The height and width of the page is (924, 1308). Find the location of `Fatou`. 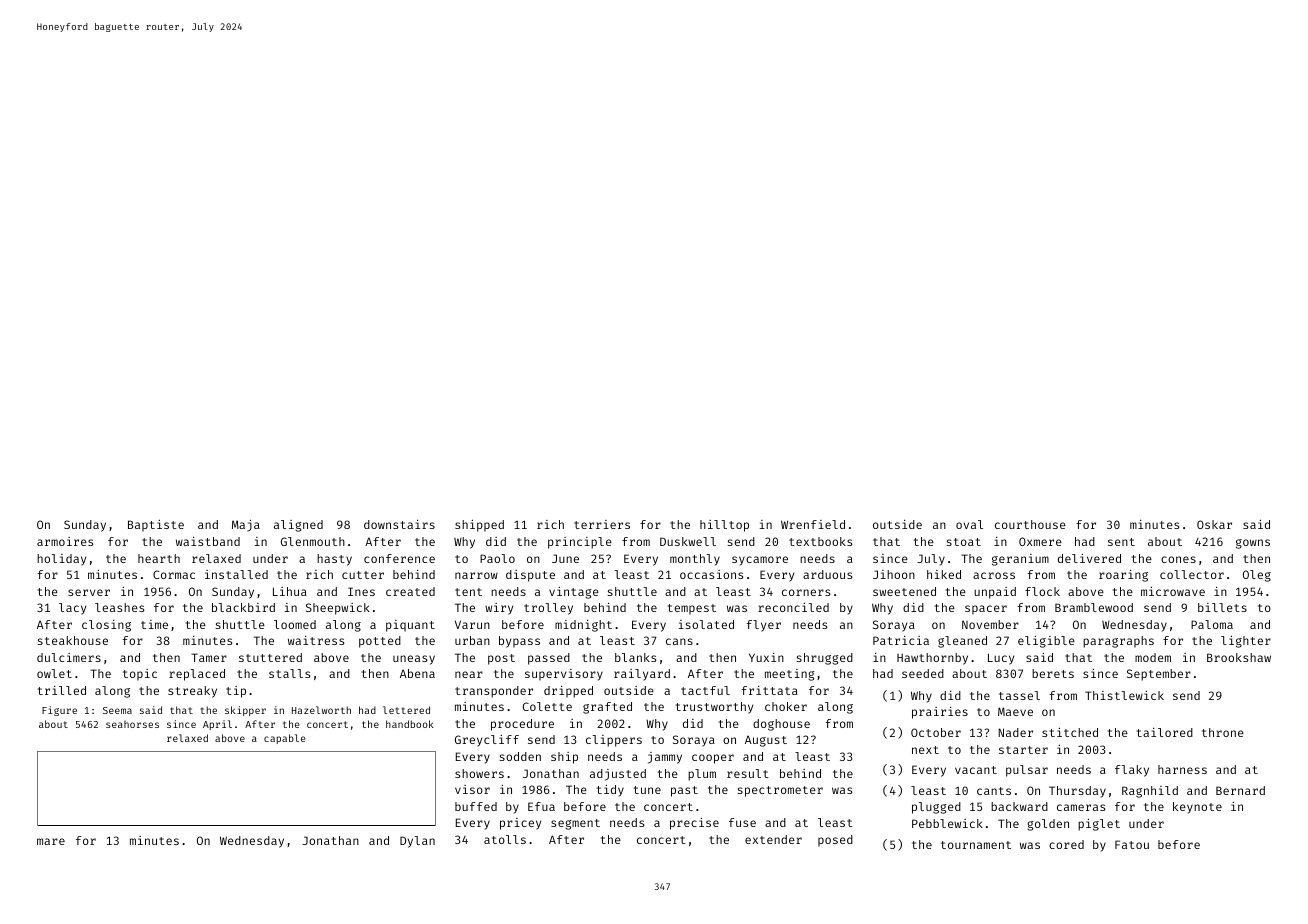

Fatou is located at coordinates (1132, 844).
